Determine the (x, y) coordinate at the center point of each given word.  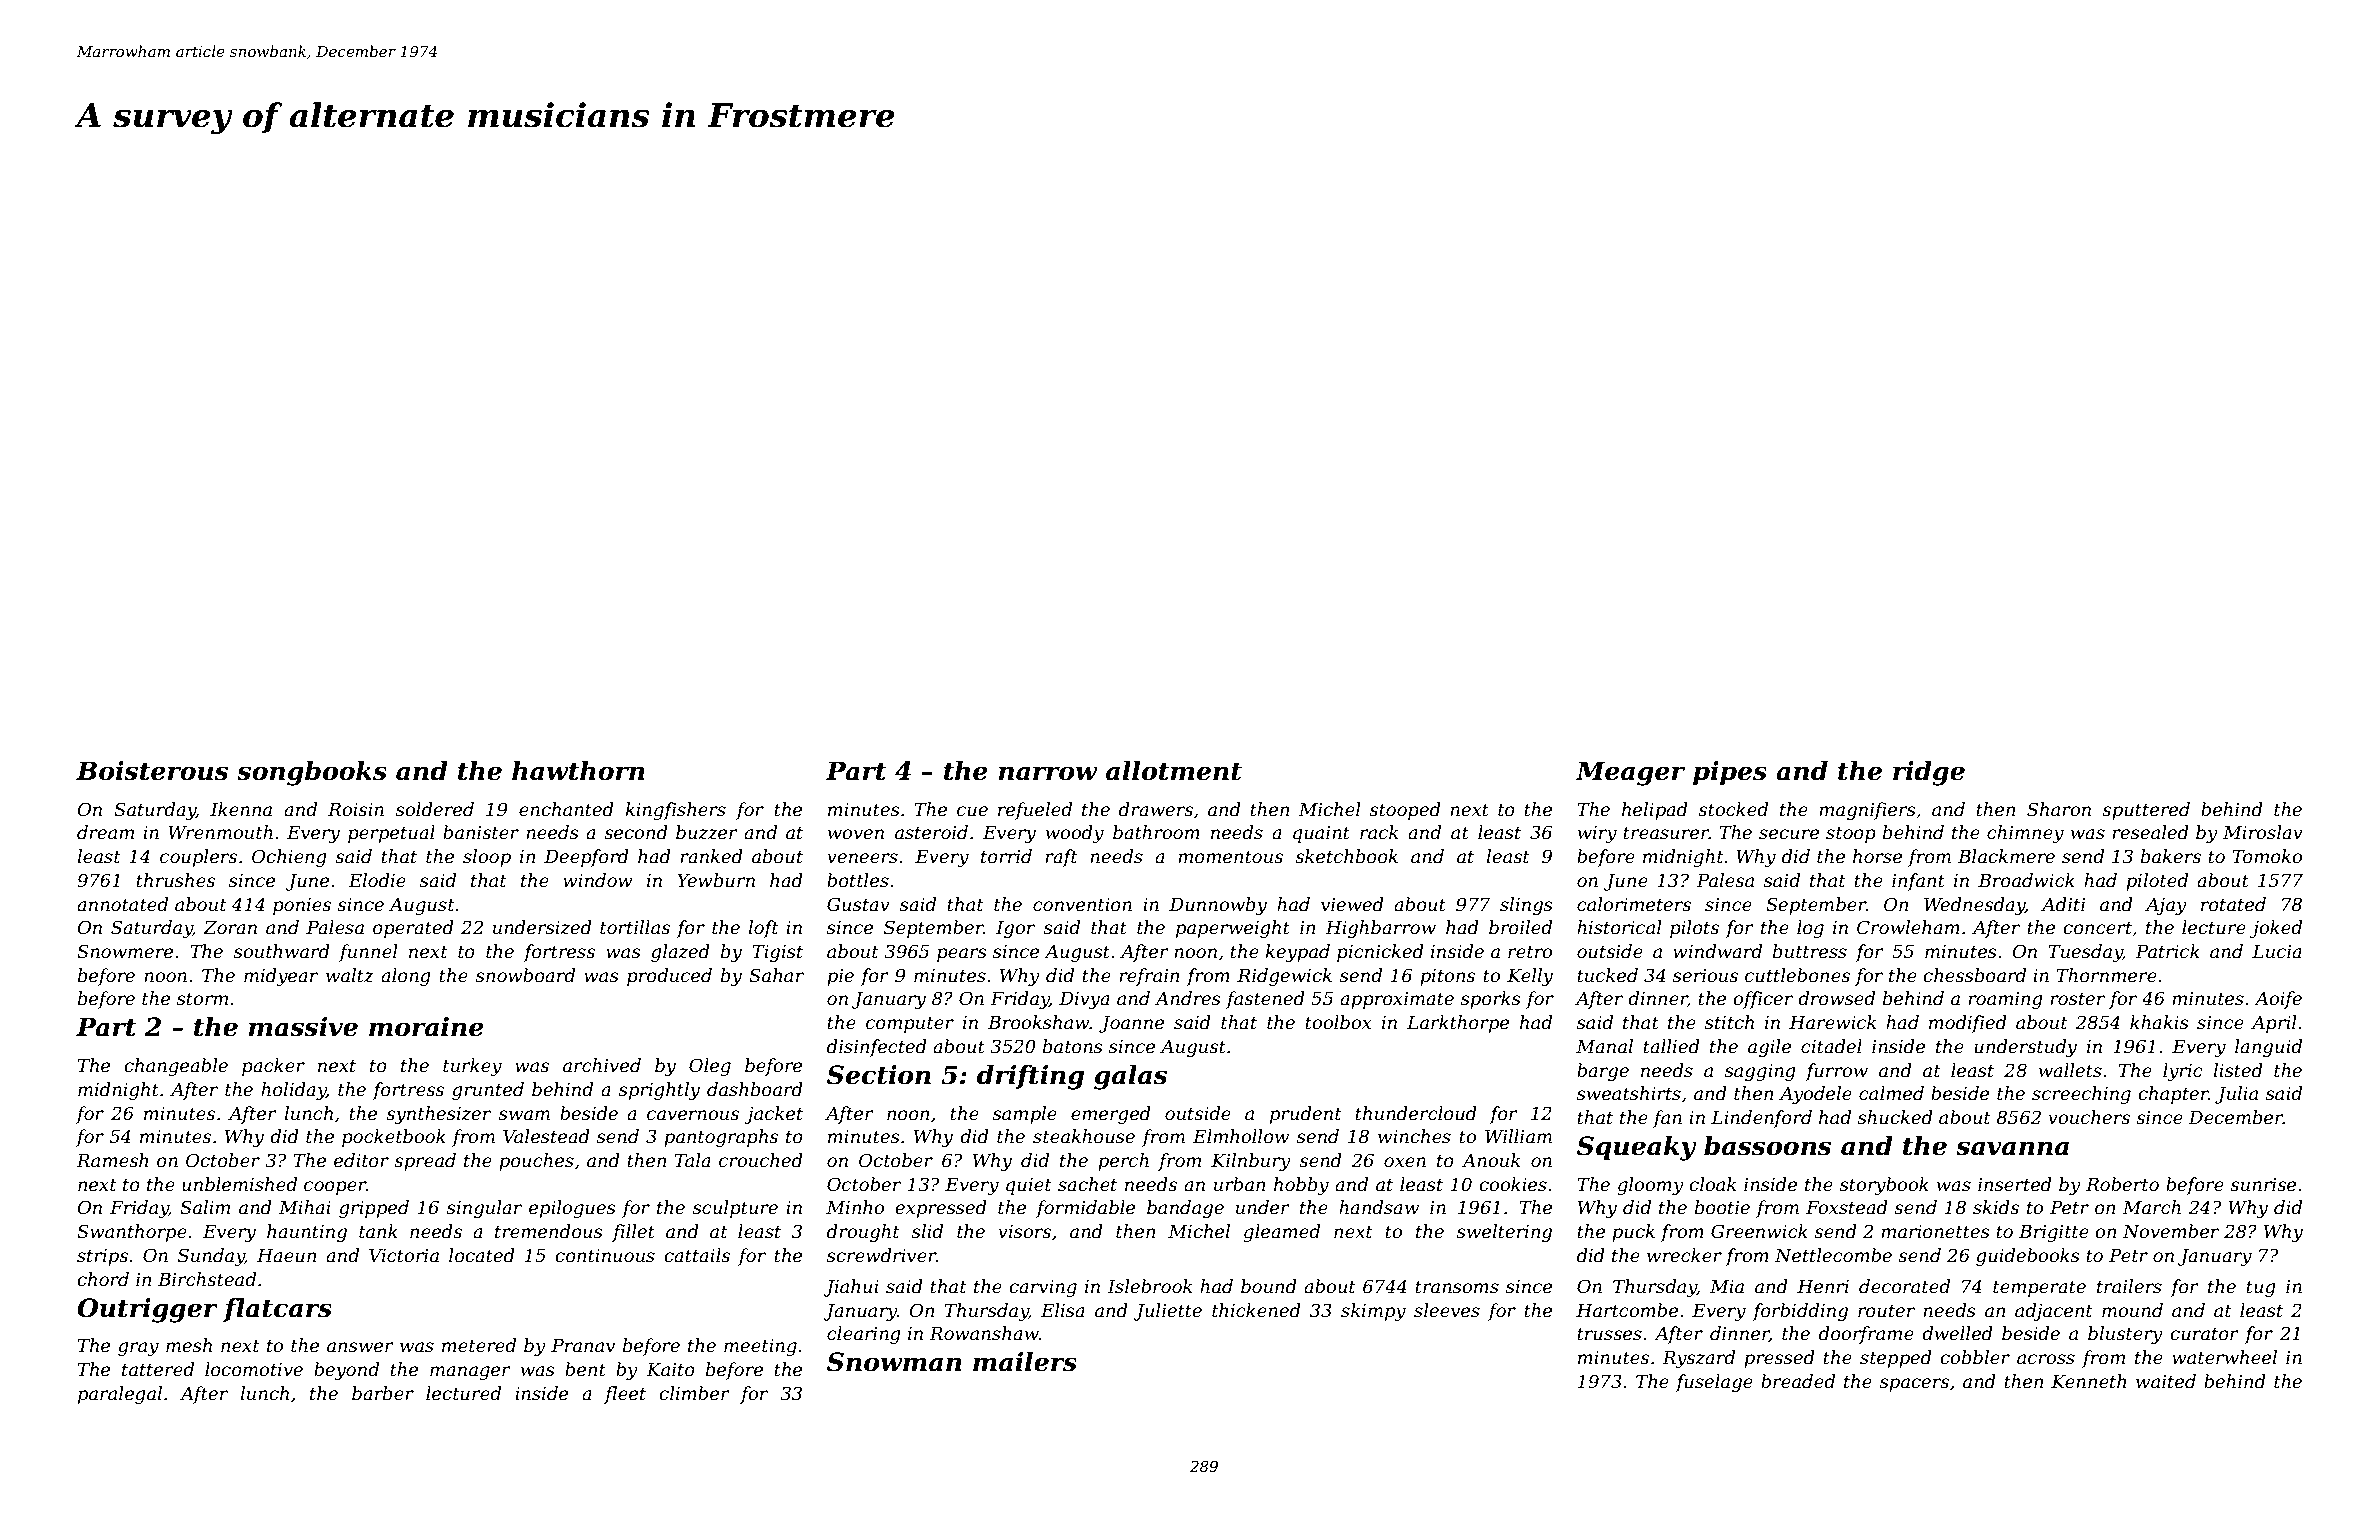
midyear (281, 977)
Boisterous (152, 771)
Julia (2236, 1095)
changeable (176, 1067)
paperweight (1233, 929)
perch (1123, 1162)
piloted (2157, 882)
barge (1603, 1072)
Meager (1630, 773)
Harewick (1832, 1022)
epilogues (572, 1209)
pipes (1730, 773)
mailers (1025, 1362)
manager (470, 1373)
